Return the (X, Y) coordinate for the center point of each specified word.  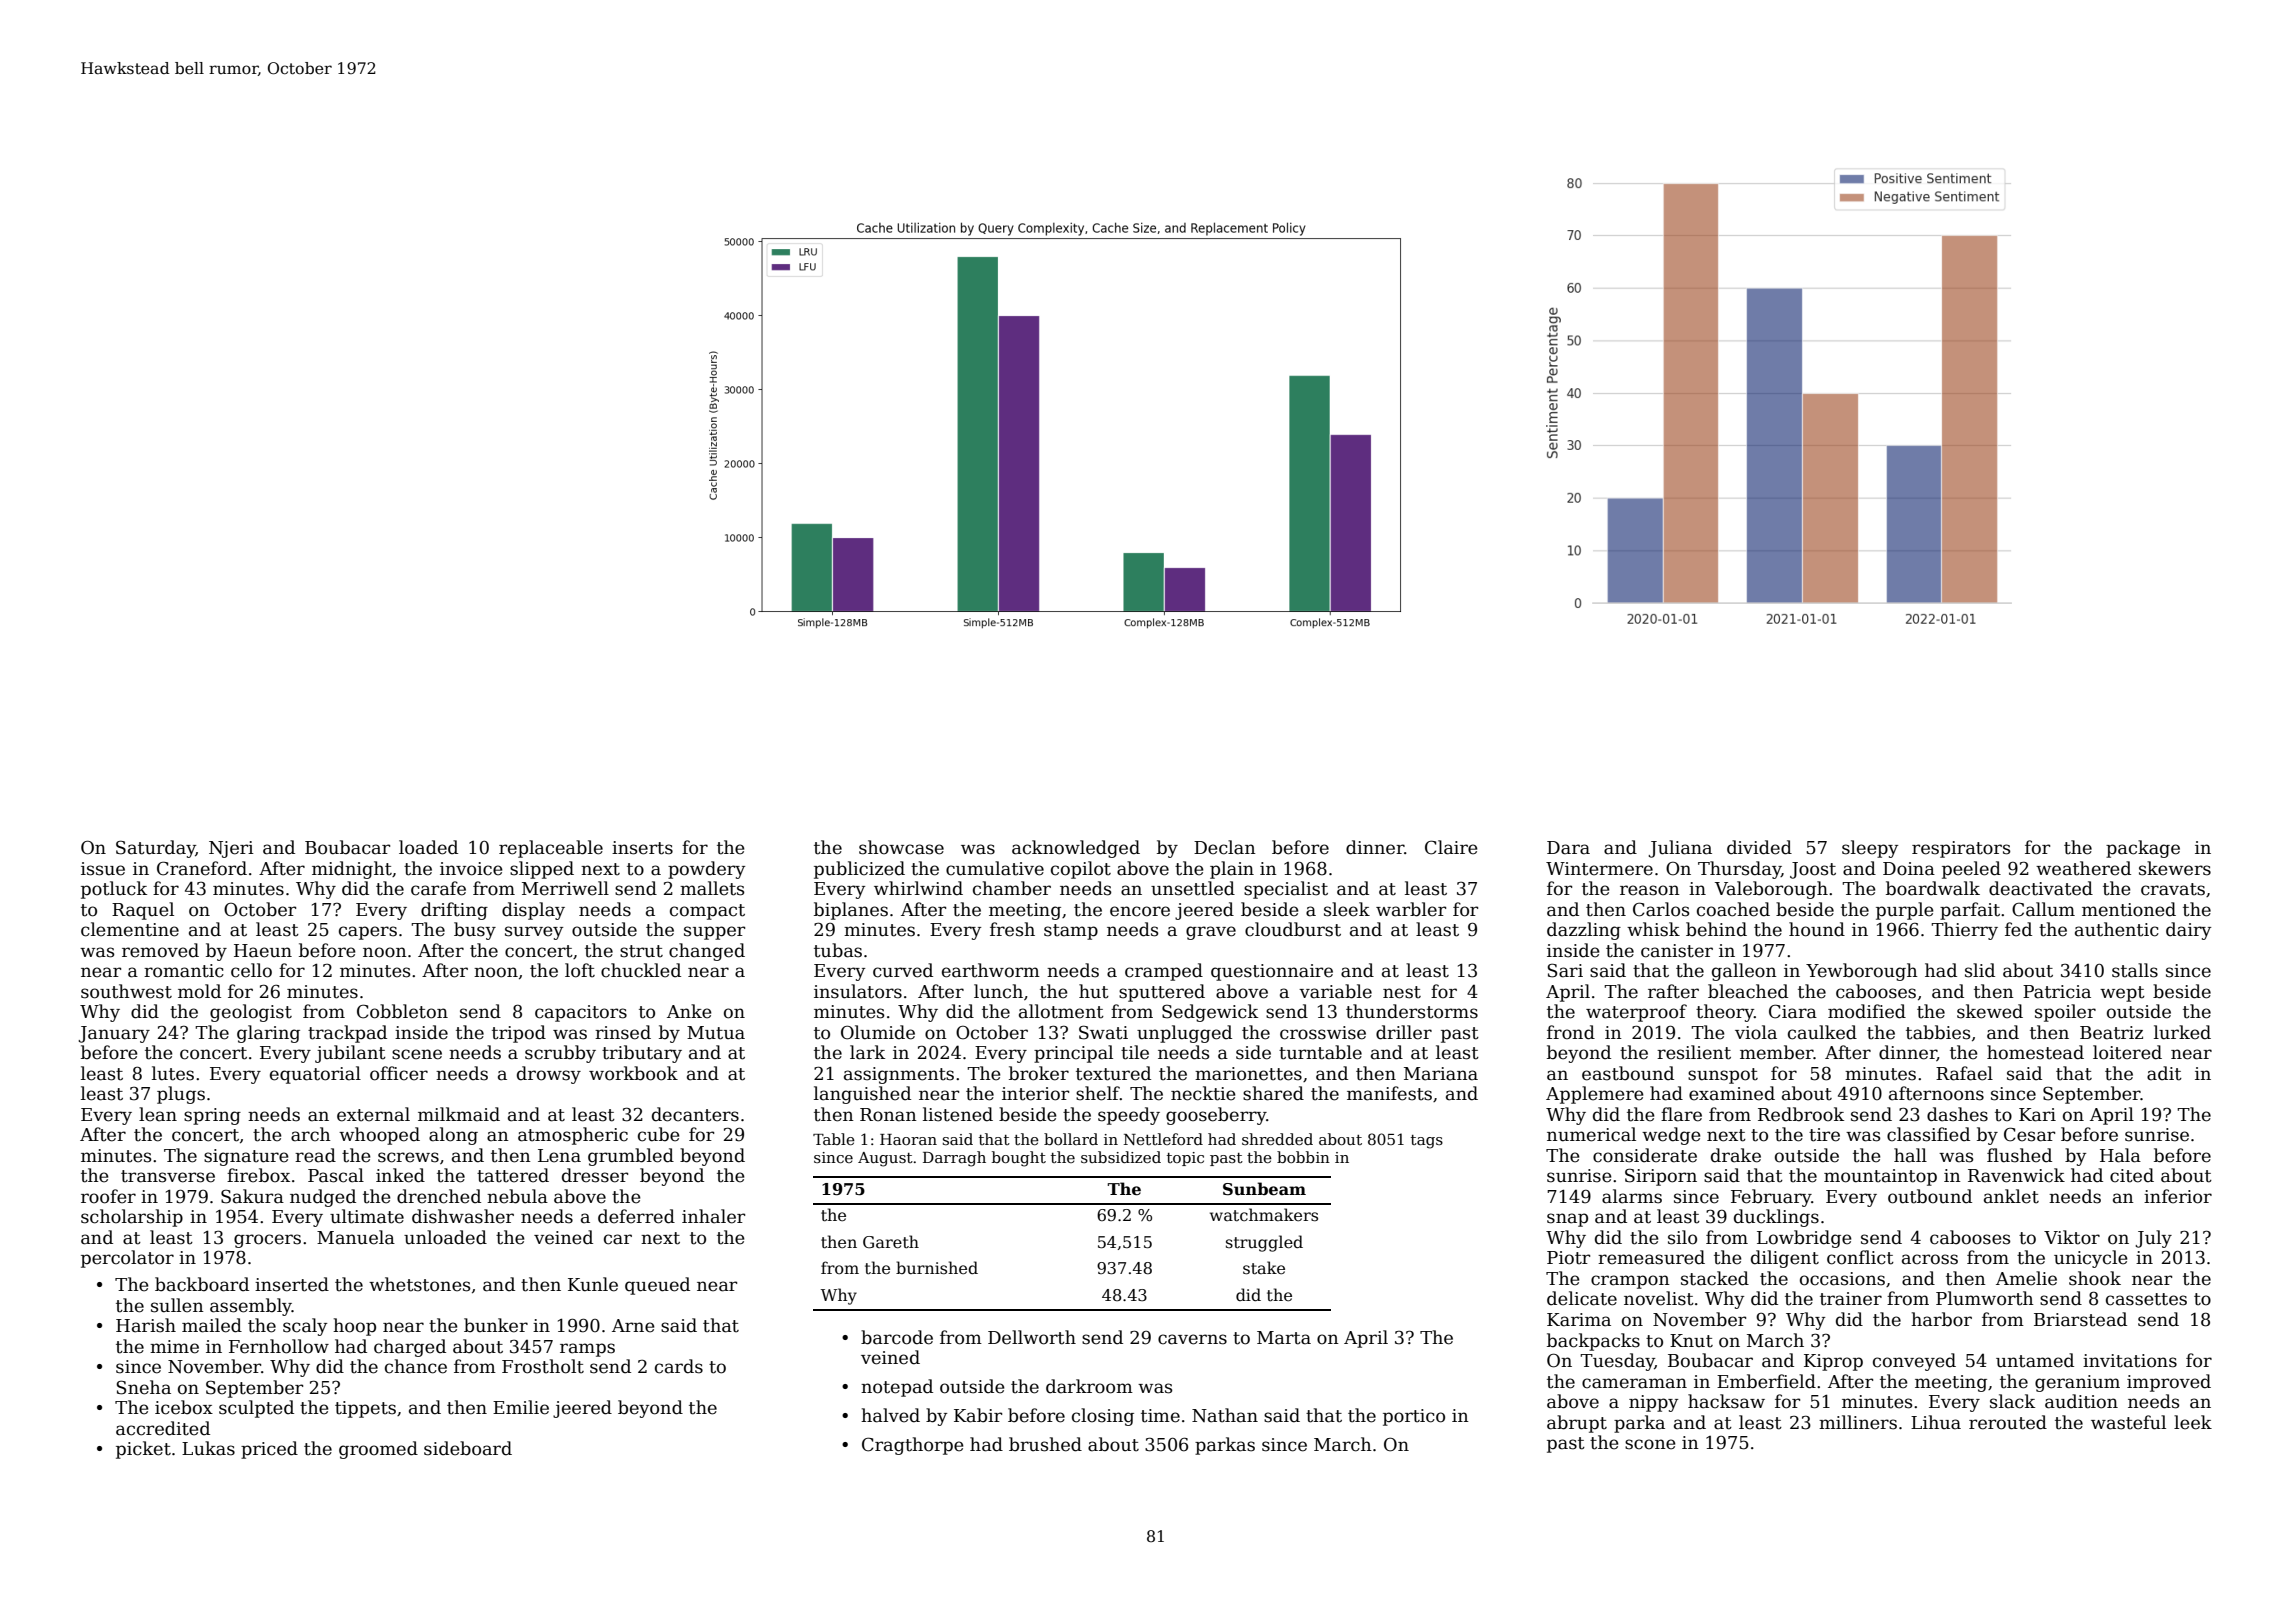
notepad (897, 1388)
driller (1404, 1032)
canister (1677, 951)
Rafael (1964, 1073)
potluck (114, 890)
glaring (268, 1034)
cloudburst (1293, 929)
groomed (378, 1450)
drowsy (549, 1075)
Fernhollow (279, 1346)
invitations (2130, 1361)
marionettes (1248, 1074)
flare (1681, 1114)
